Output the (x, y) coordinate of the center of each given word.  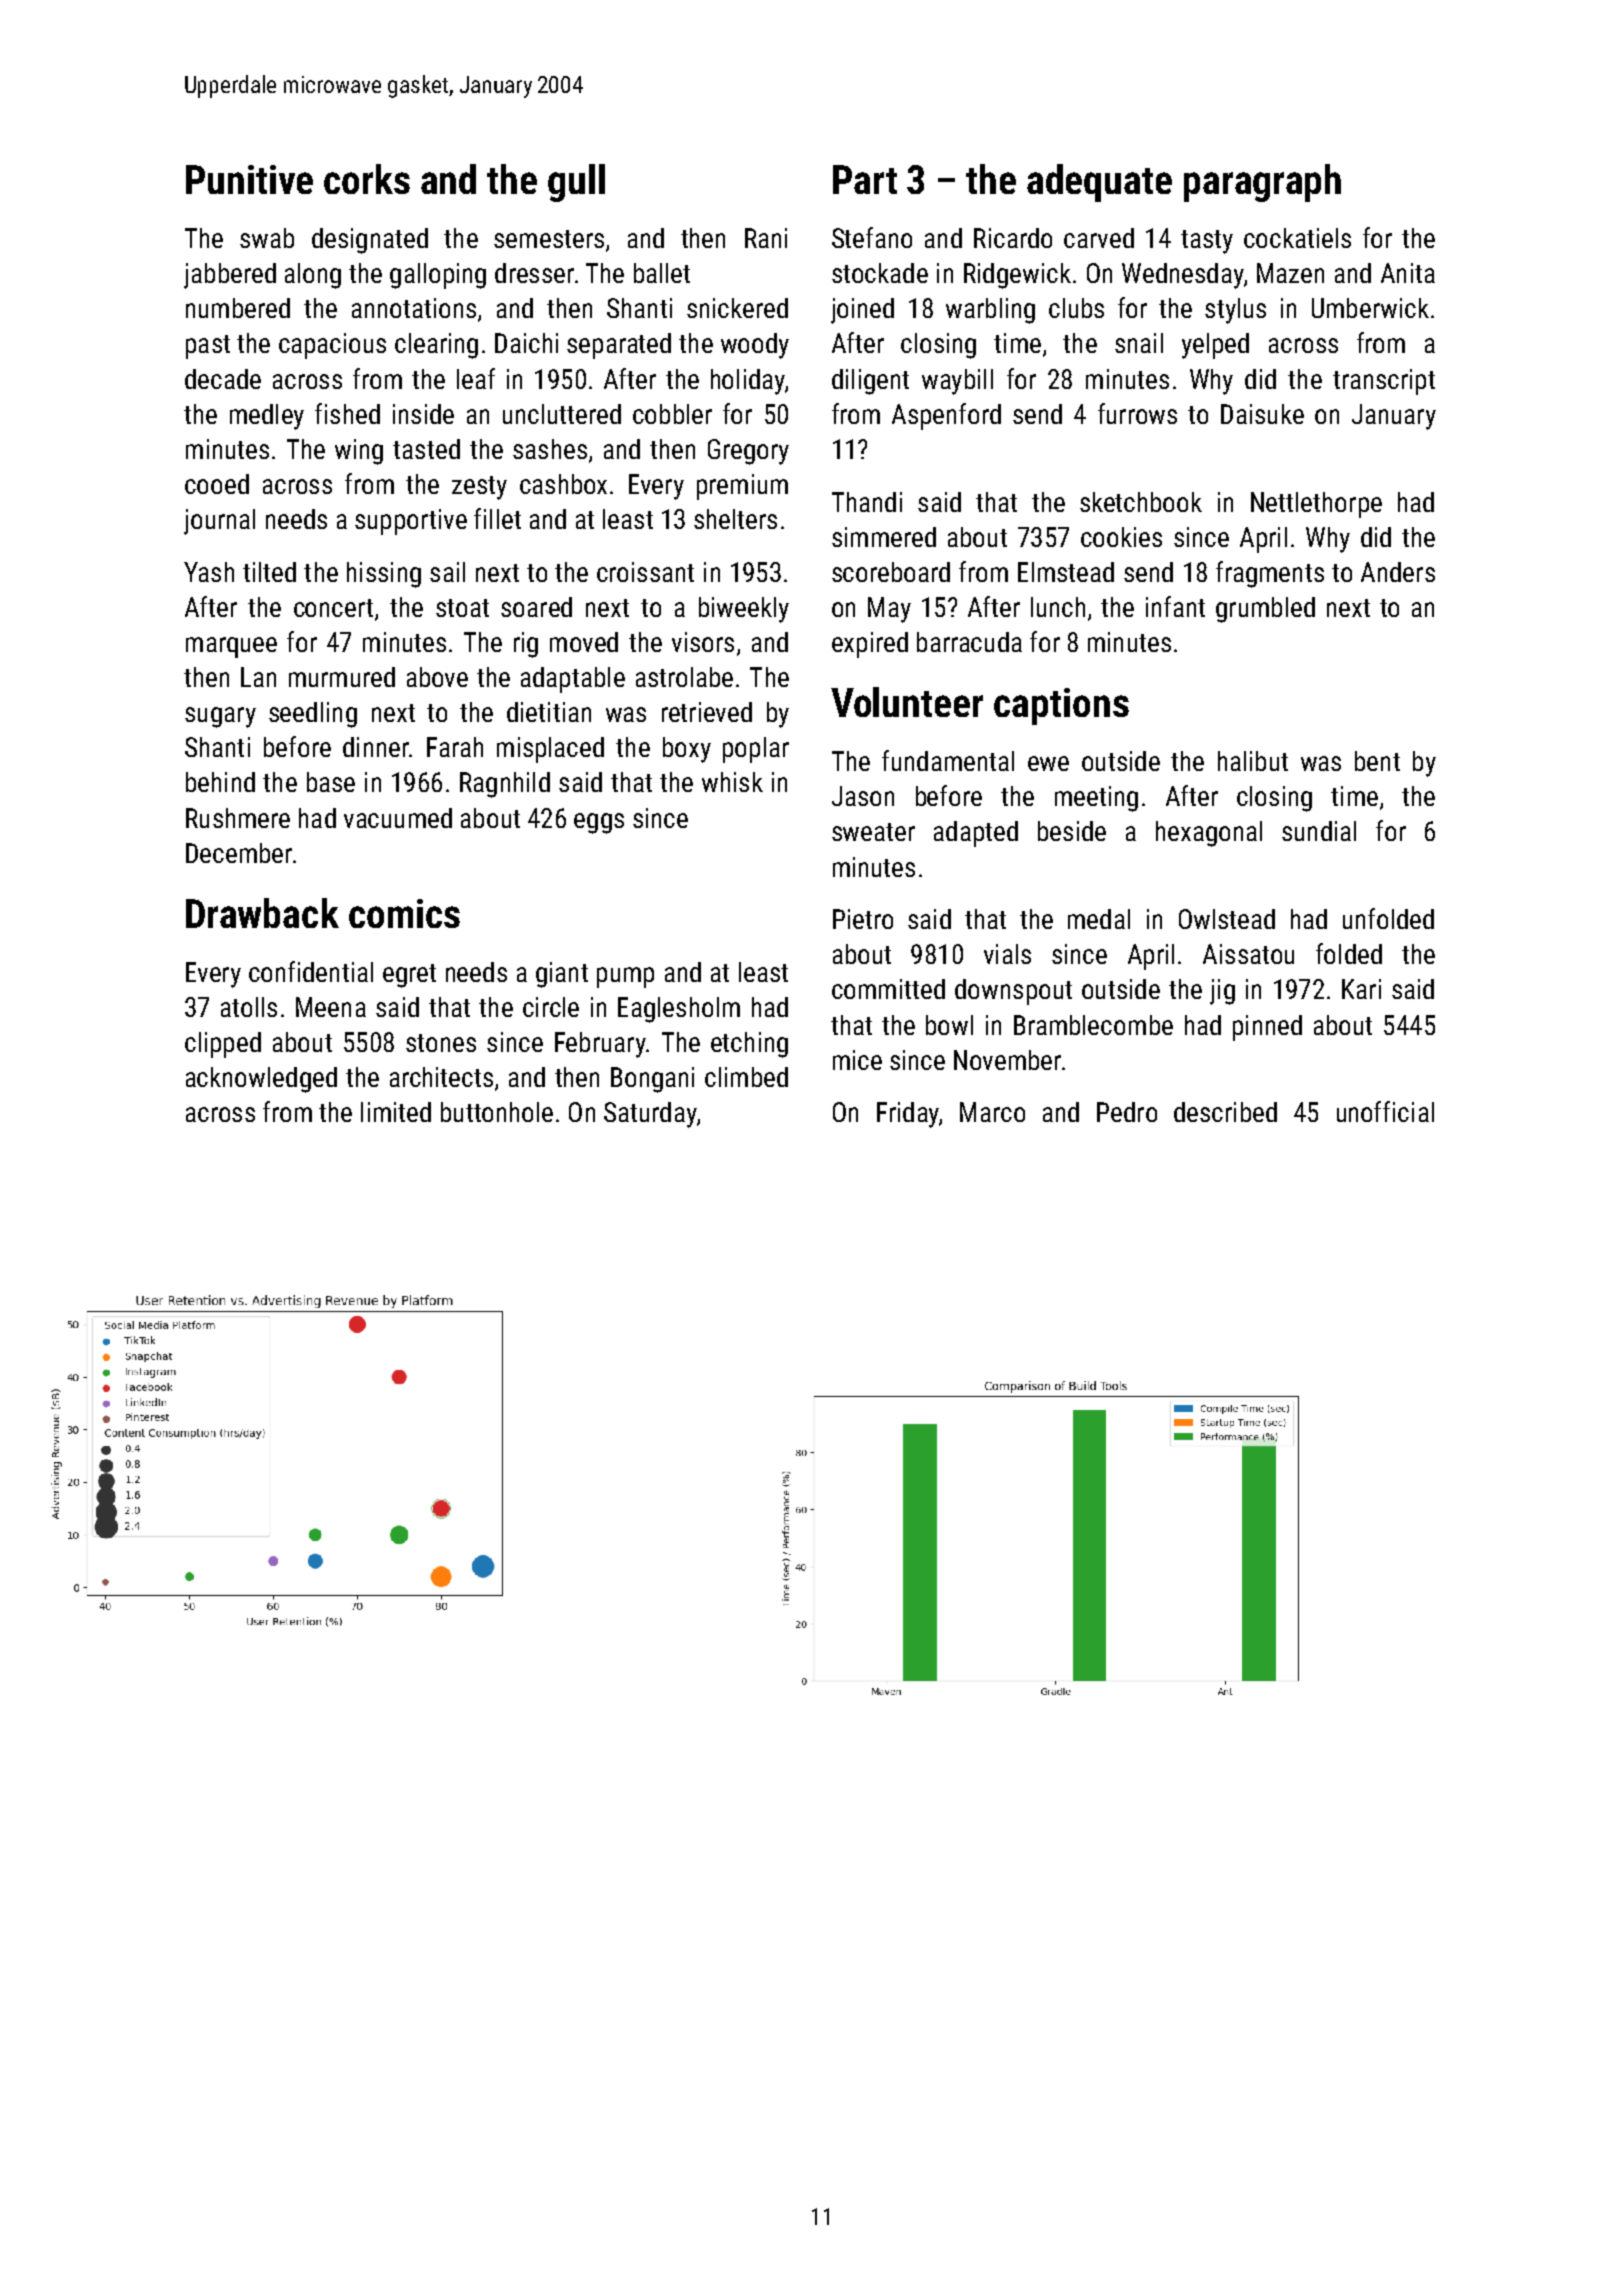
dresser (534, 273)
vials (1007, 954)
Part (865, 179)
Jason (863, 796)
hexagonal (1209, 834)
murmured (342, 677)
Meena (331, 1007)
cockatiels (1297, 238)
